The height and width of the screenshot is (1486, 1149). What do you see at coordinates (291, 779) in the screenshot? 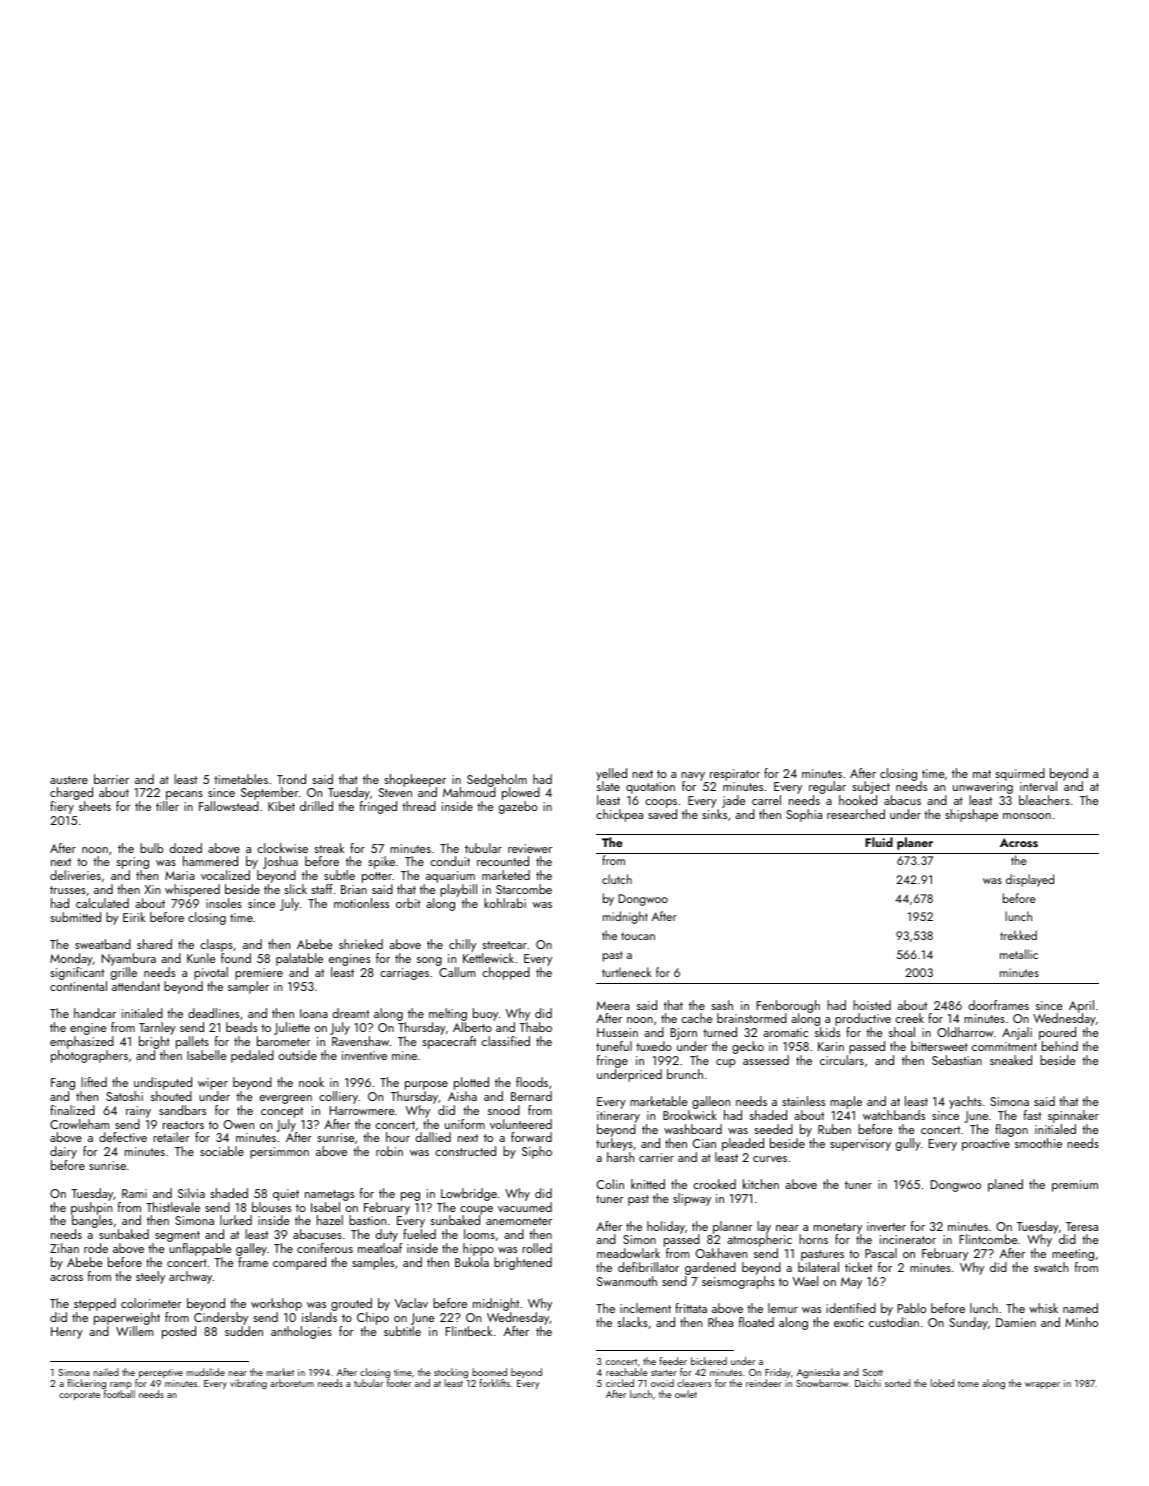
I see `Trond` at bounding box center [291, 779].
